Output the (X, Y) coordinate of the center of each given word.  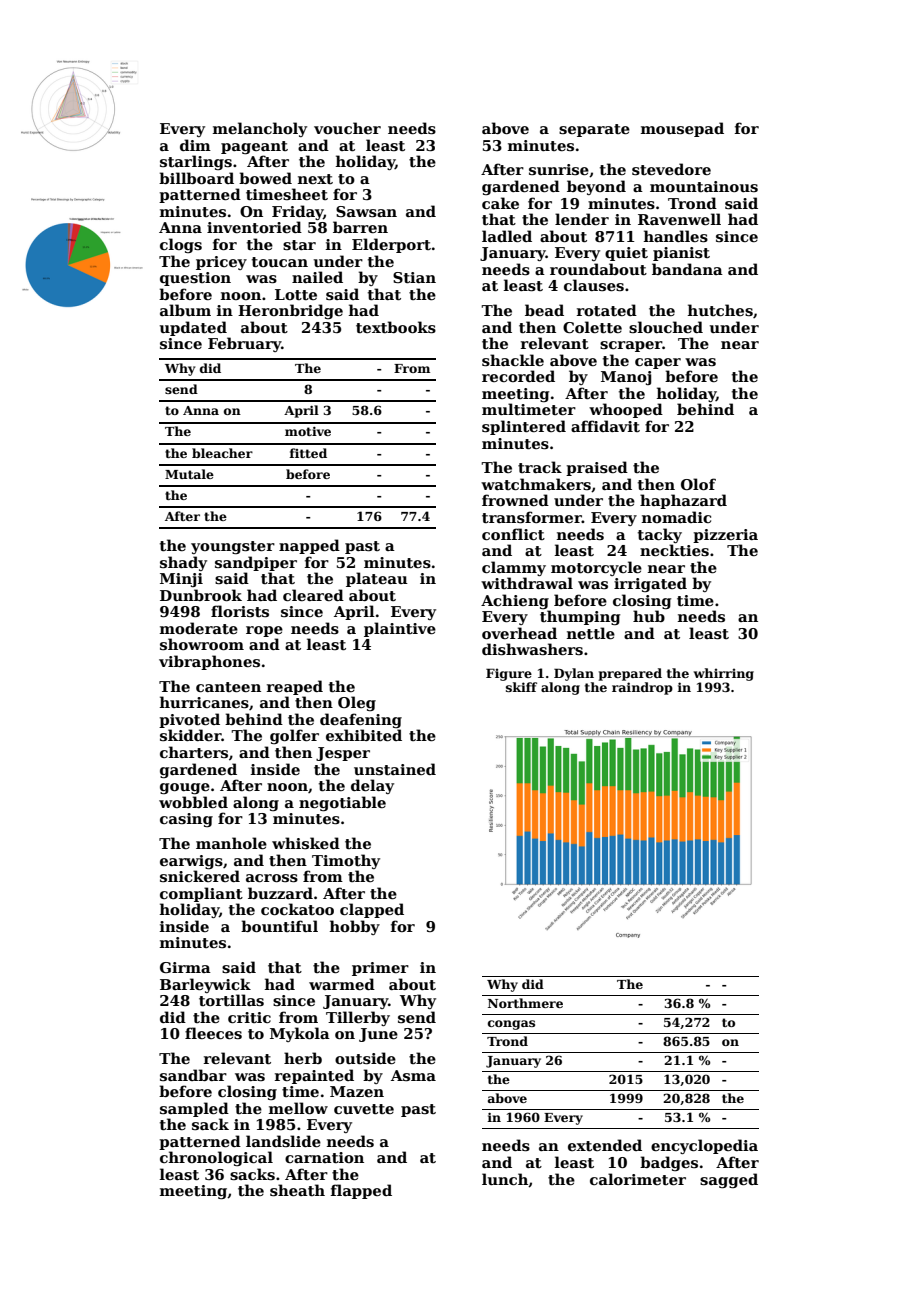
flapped (361, 1191)
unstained (395, 769)
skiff (521, 687)
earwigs (191, 862)
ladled (507, 236)
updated (193, 328)
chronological (216, 1158)
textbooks (396, 327)
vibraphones (209, 662)
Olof (698, 484)
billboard (196, 178)
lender (582, 219)
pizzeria (725, 536)
